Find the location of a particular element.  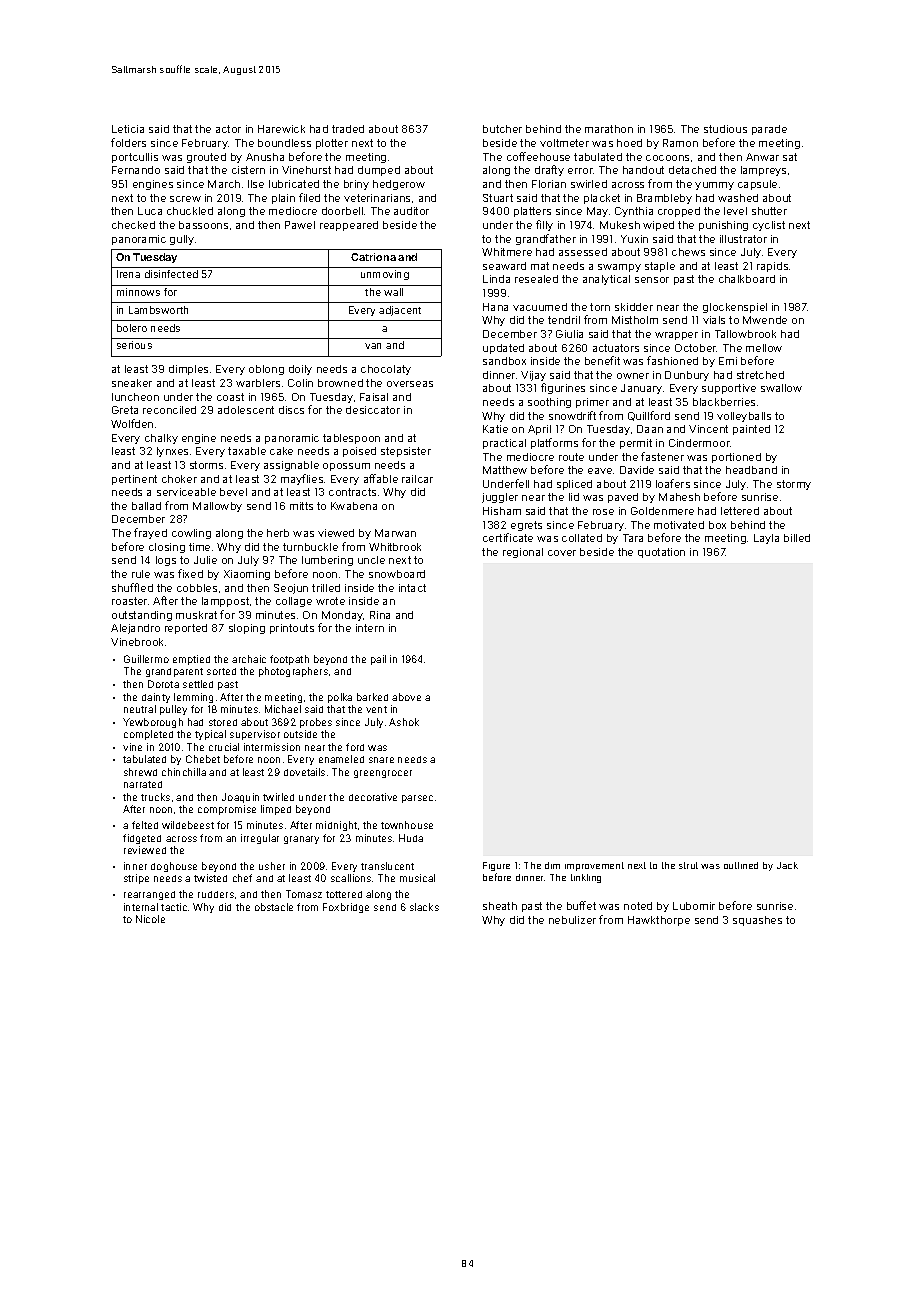

vacuumed is located at coordinates (540, 307).
